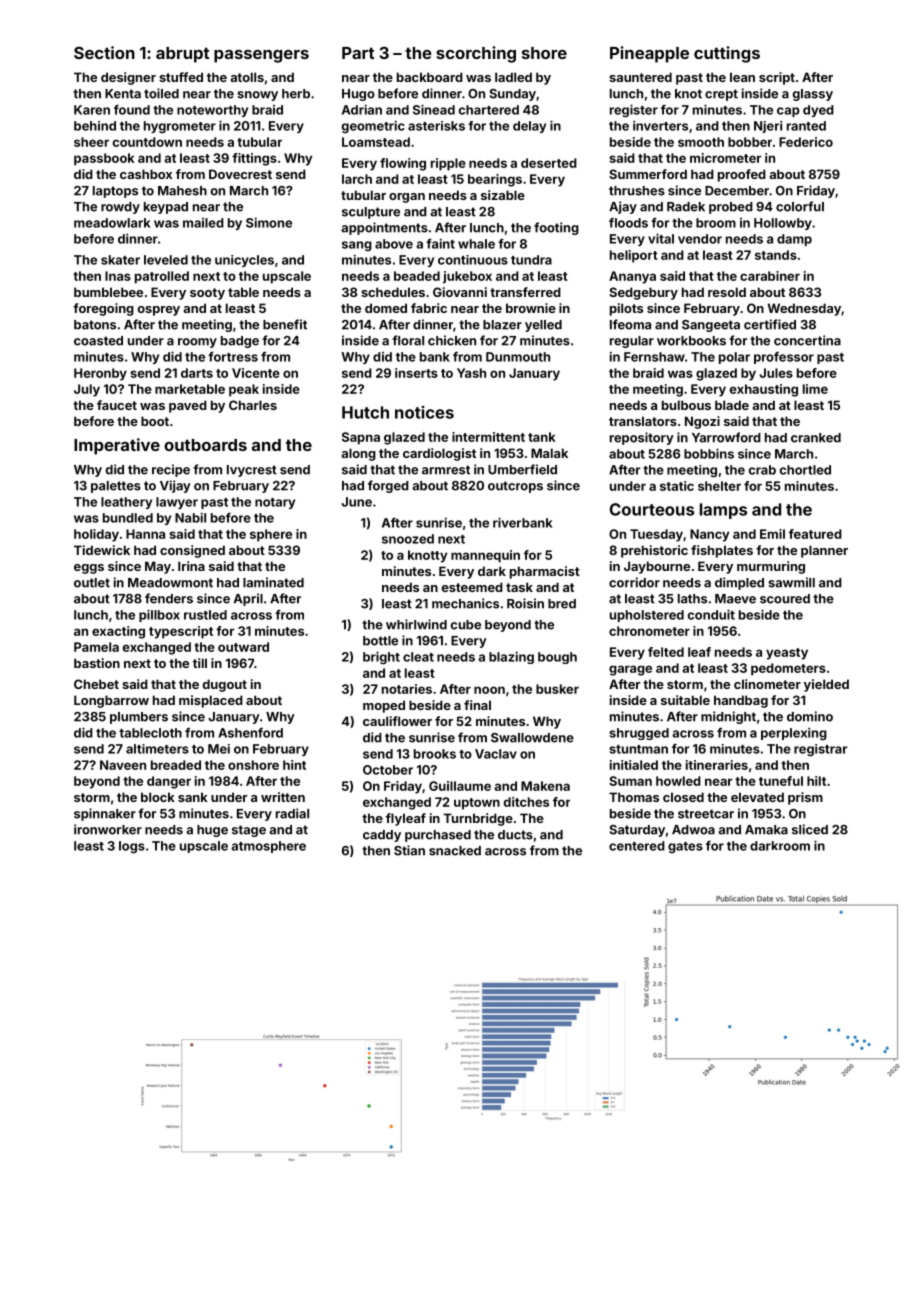 The width and height of the screenshot is (924, 1308). I want to click on Naveen, so click(123, 765).
